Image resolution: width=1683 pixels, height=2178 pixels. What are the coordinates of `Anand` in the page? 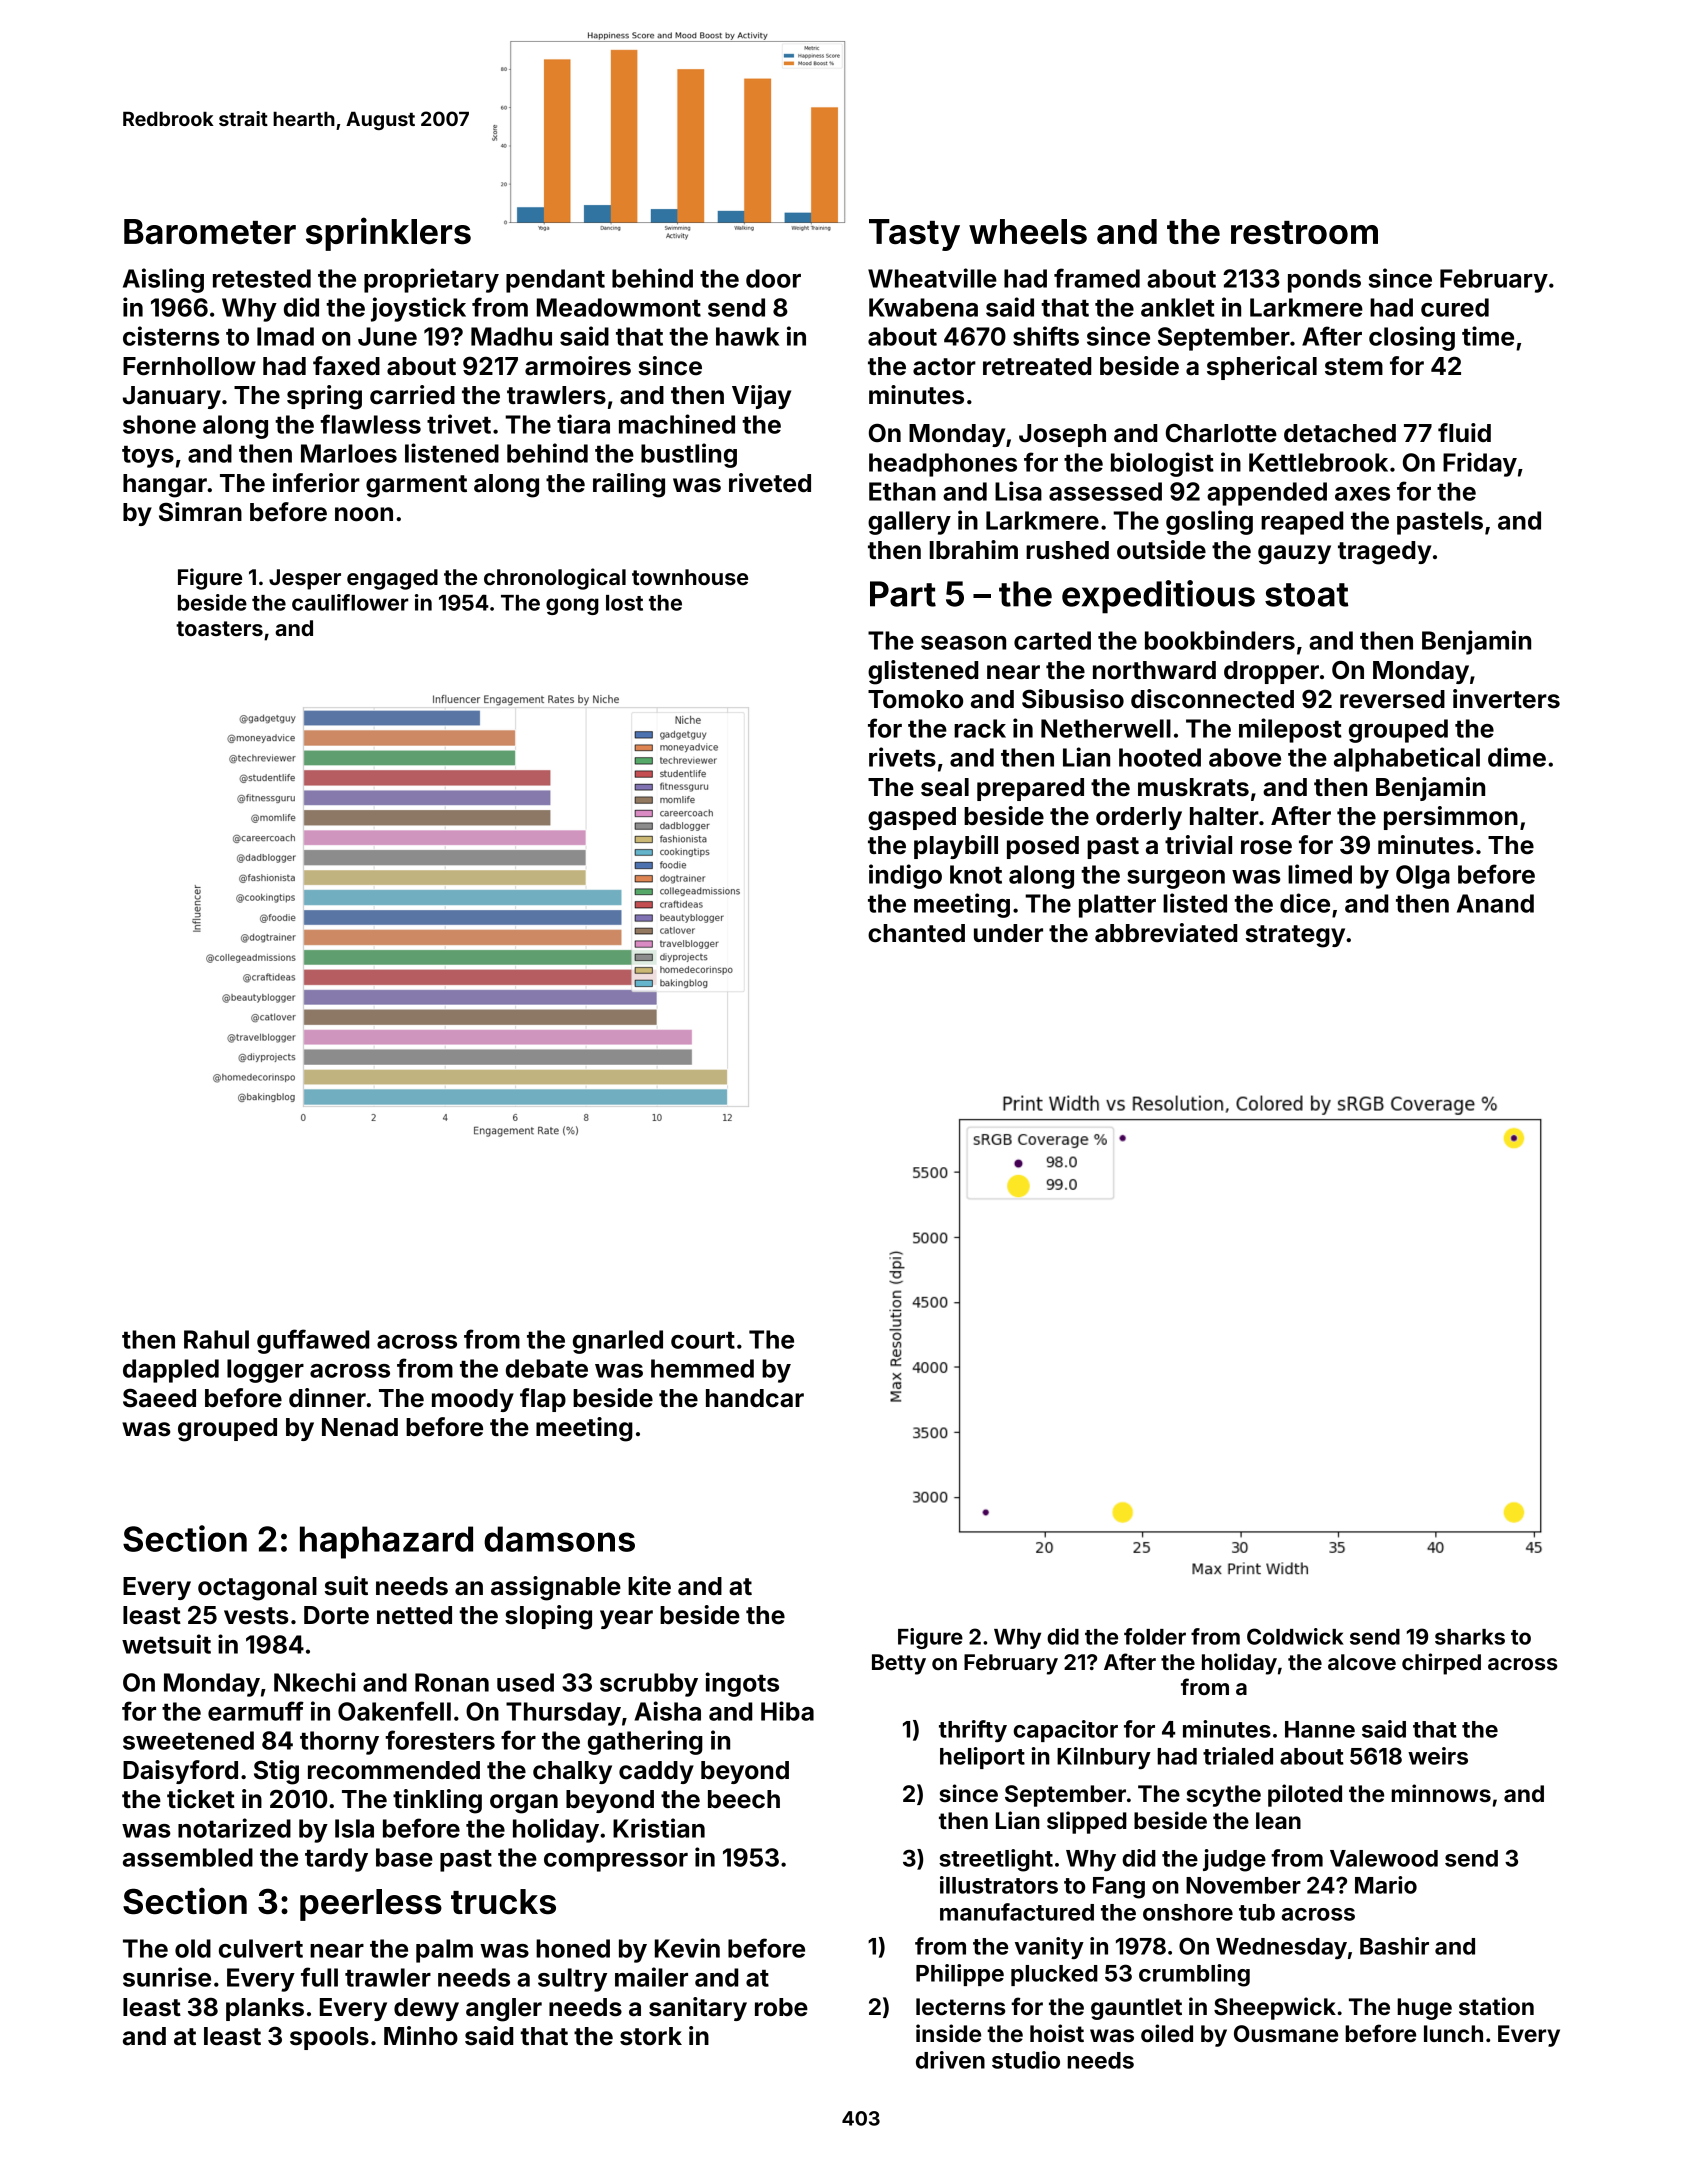 It's located at (1495, 903).
